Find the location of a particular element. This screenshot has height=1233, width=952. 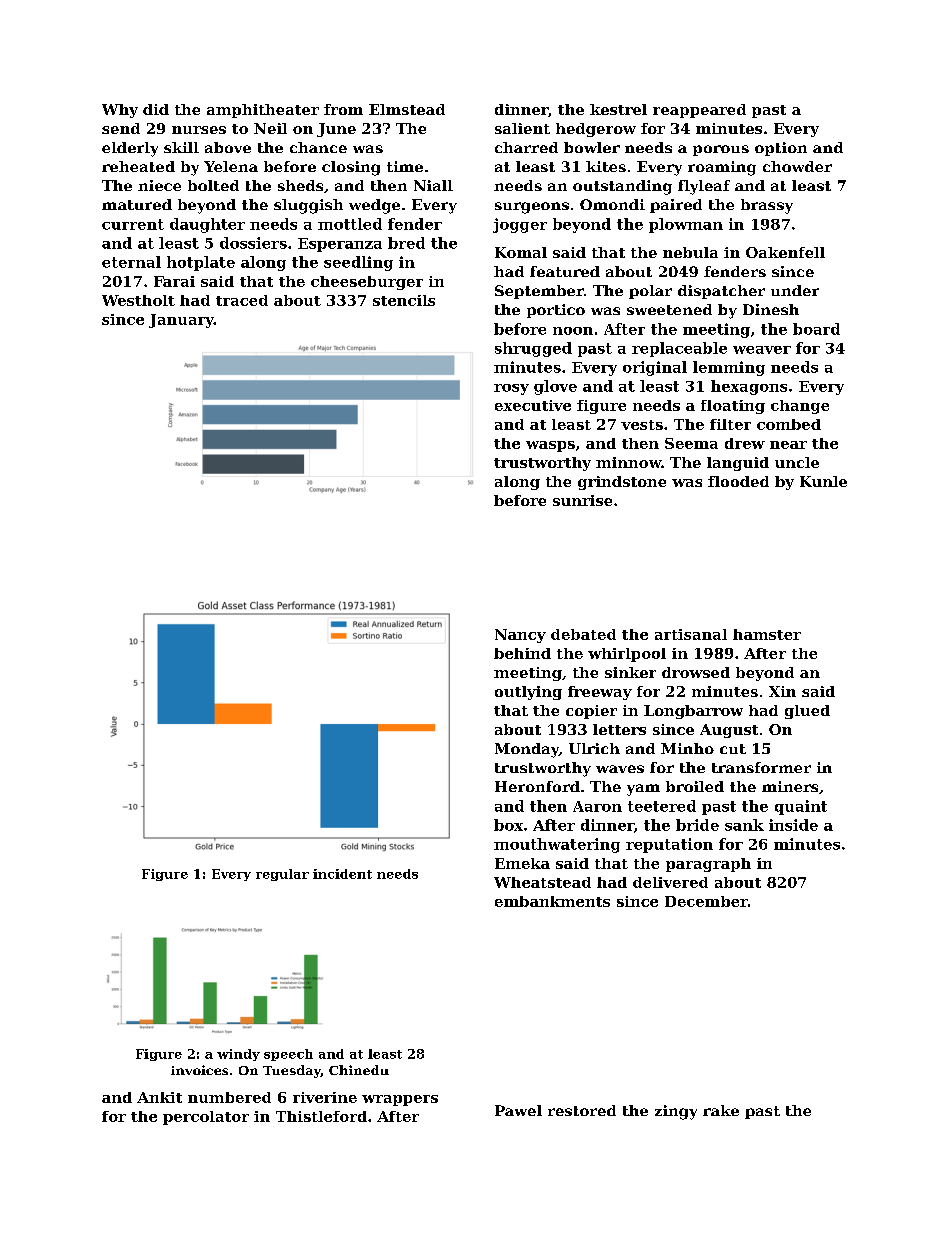

incident is located at coordinates (342, 874).
